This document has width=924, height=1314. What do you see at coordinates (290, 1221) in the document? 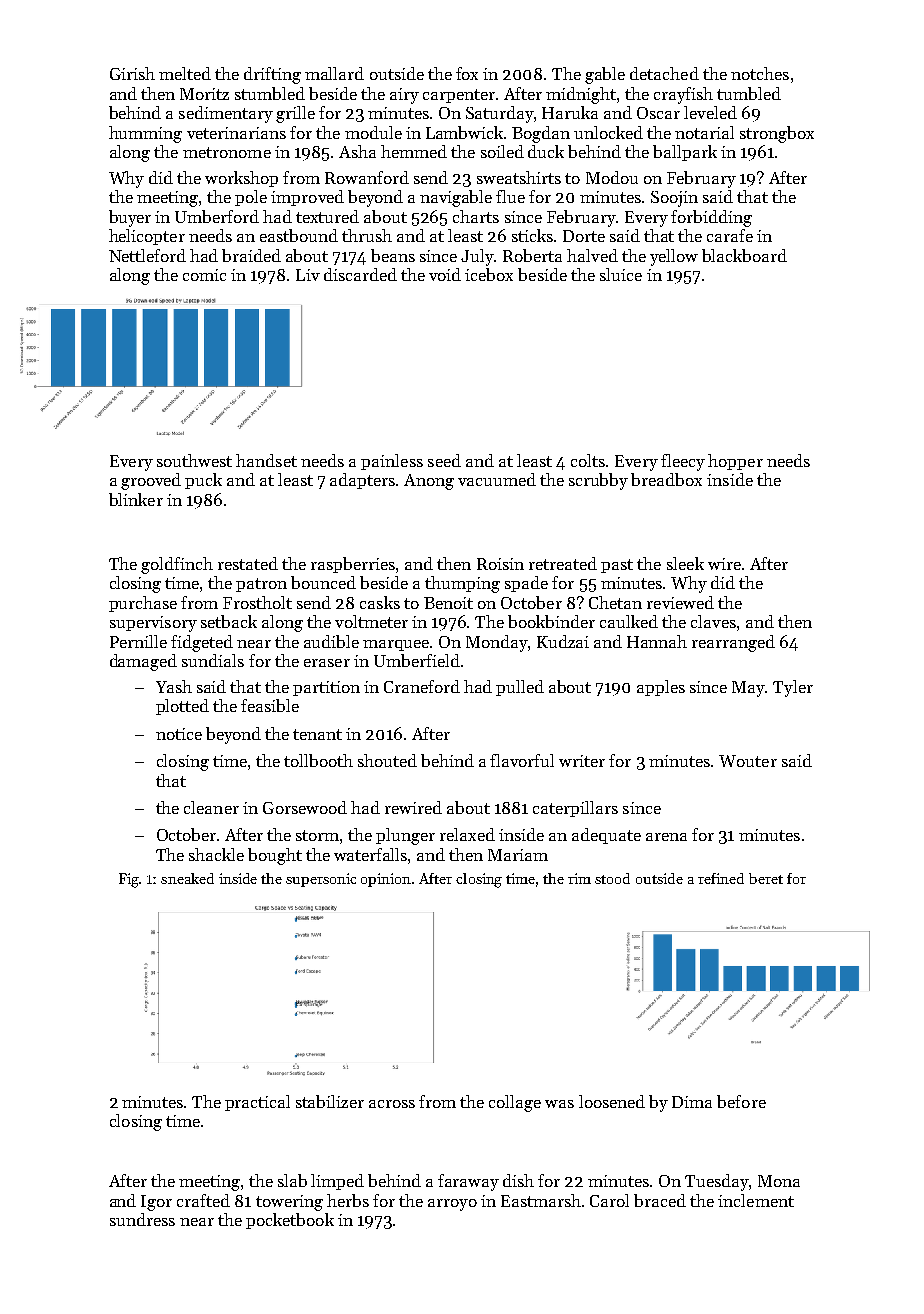
I see `pocketbook` at bounding box center [290, 1221].
